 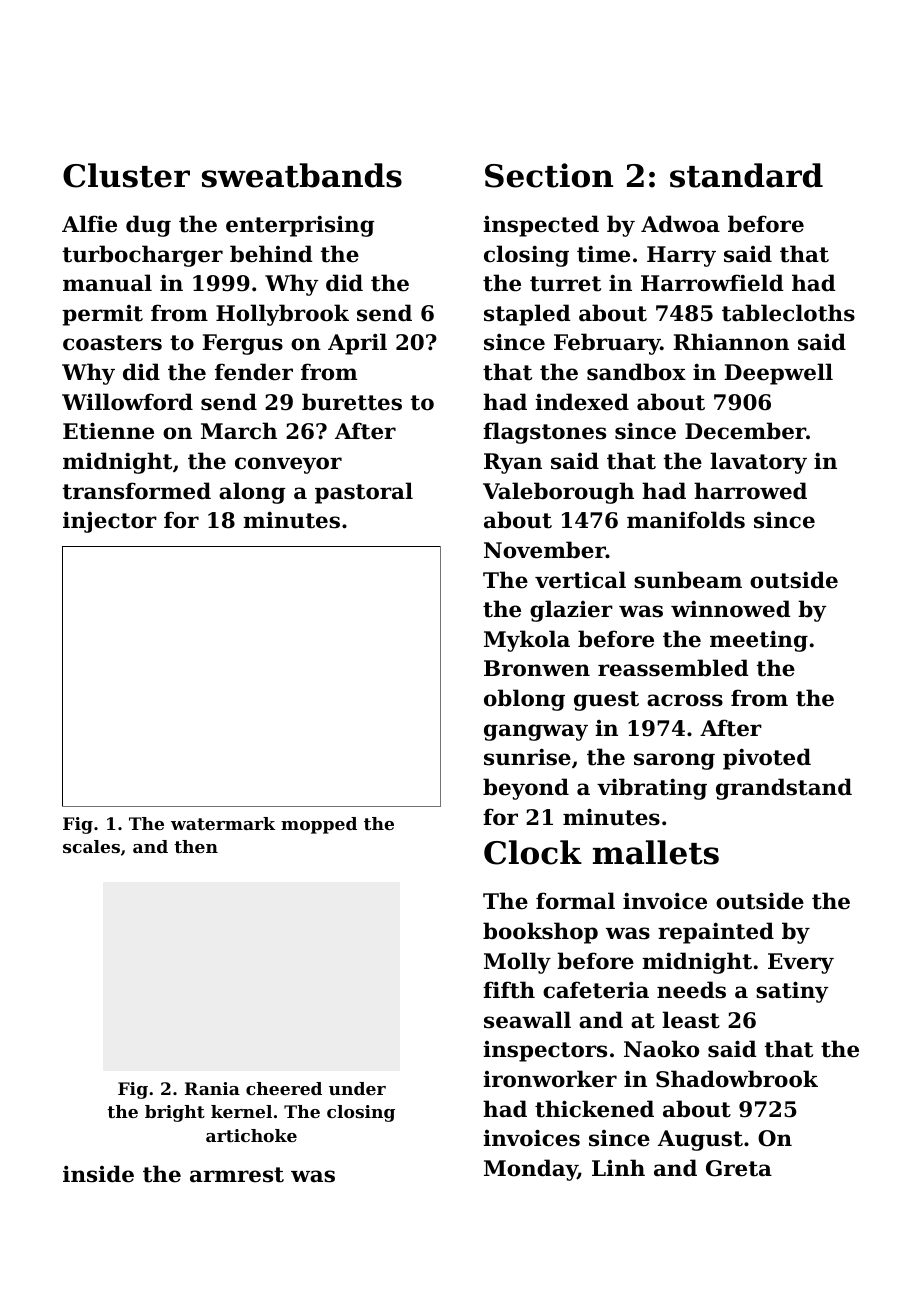 What do you see at coordinates (750, 491) in the screenshot?
I see `harrowed` at bounding box center [750, 491].
